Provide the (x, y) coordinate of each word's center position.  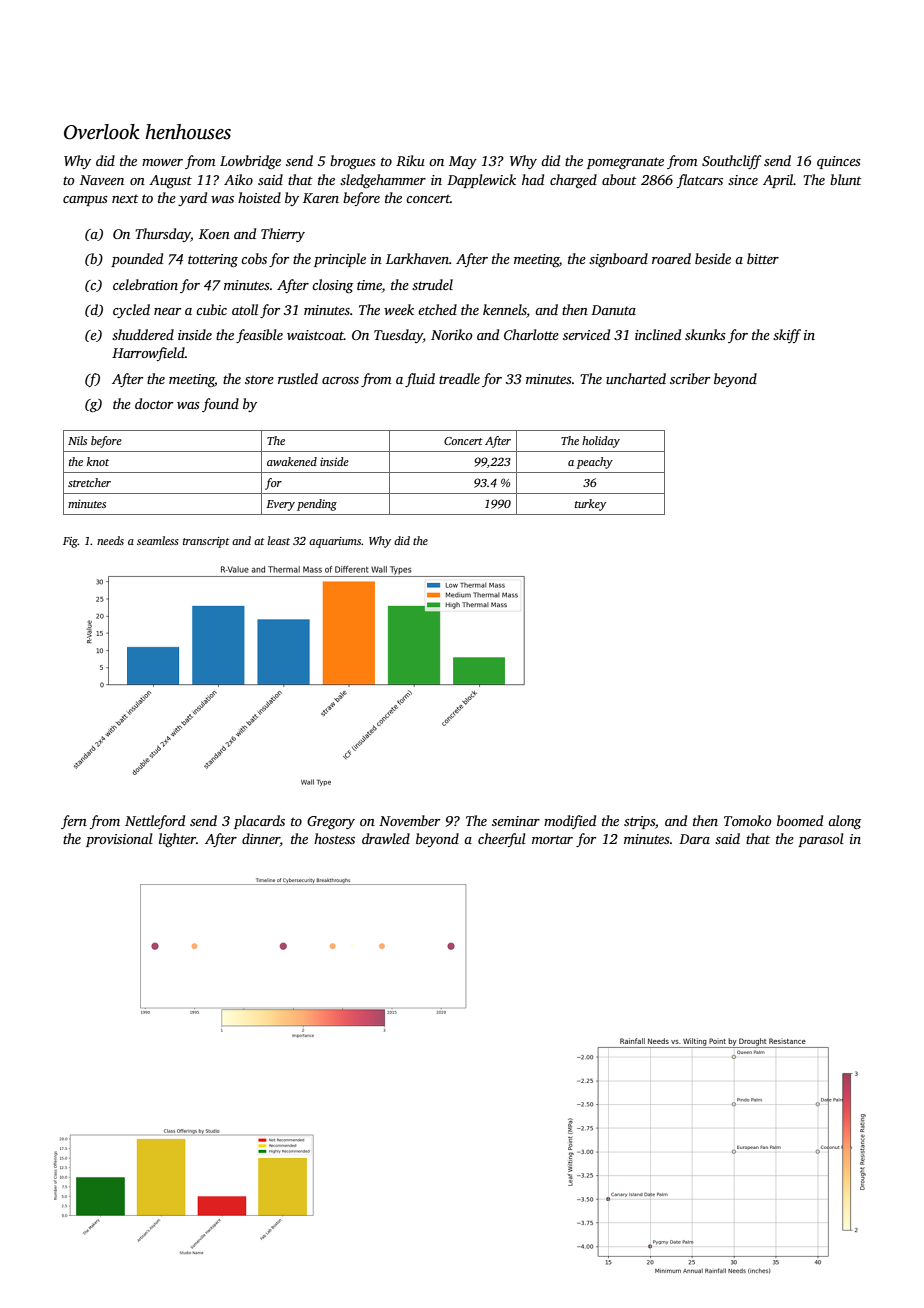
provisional (119, 840)
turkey (590, 505)
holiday (601, 442)
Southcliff (731, 162)
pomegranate (625, 163)
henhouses (188, 132)
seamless (158, 540)
